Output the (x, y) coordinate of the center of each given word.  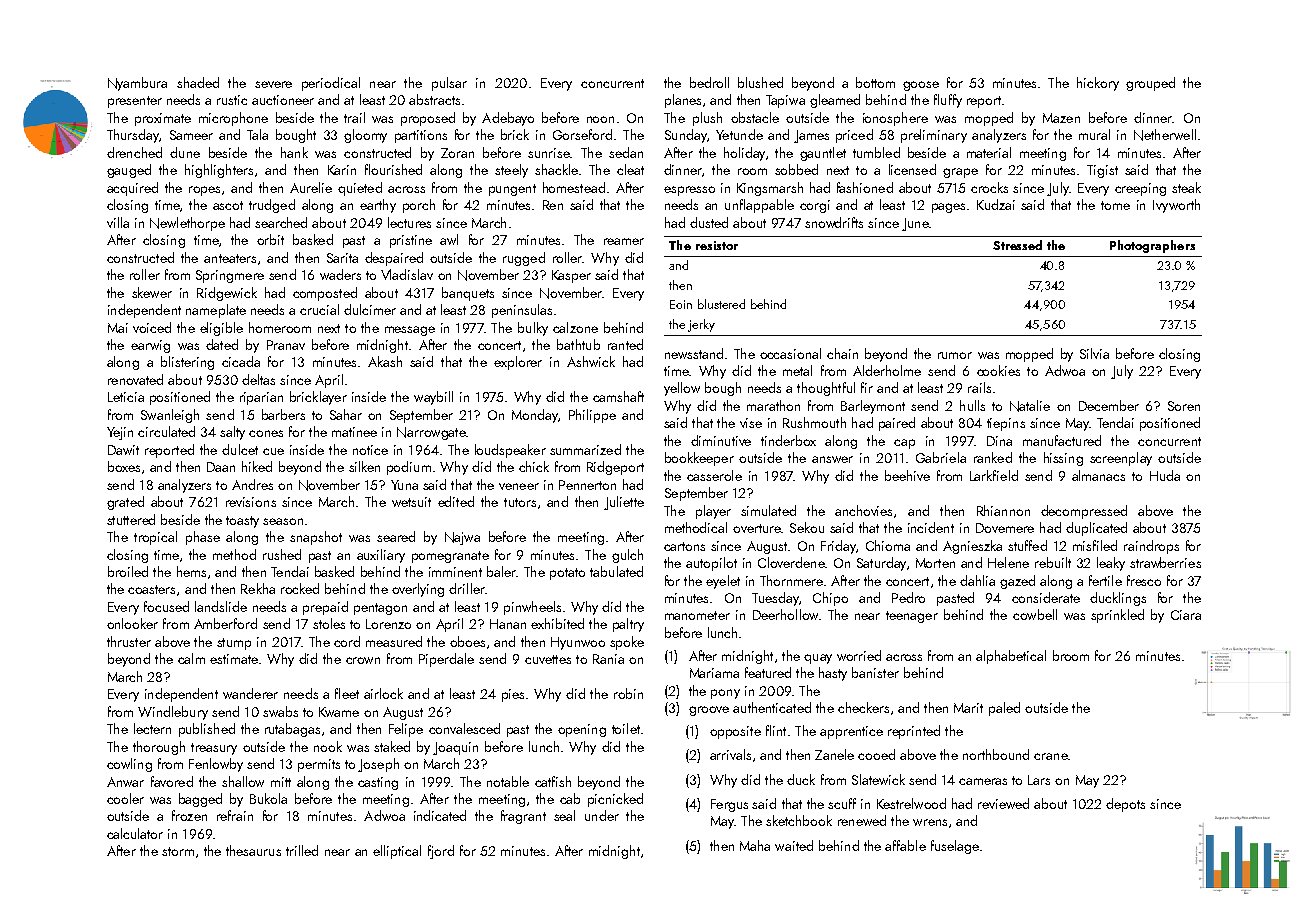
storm (178, 851)
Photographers (1152, 246)
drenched (134, 152)
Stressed (1017, 245)
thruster (129, 641)
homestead (574, 187)
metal (797, 370)
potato (567, 574)
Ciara (1186, 615)
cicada (241, 361)
